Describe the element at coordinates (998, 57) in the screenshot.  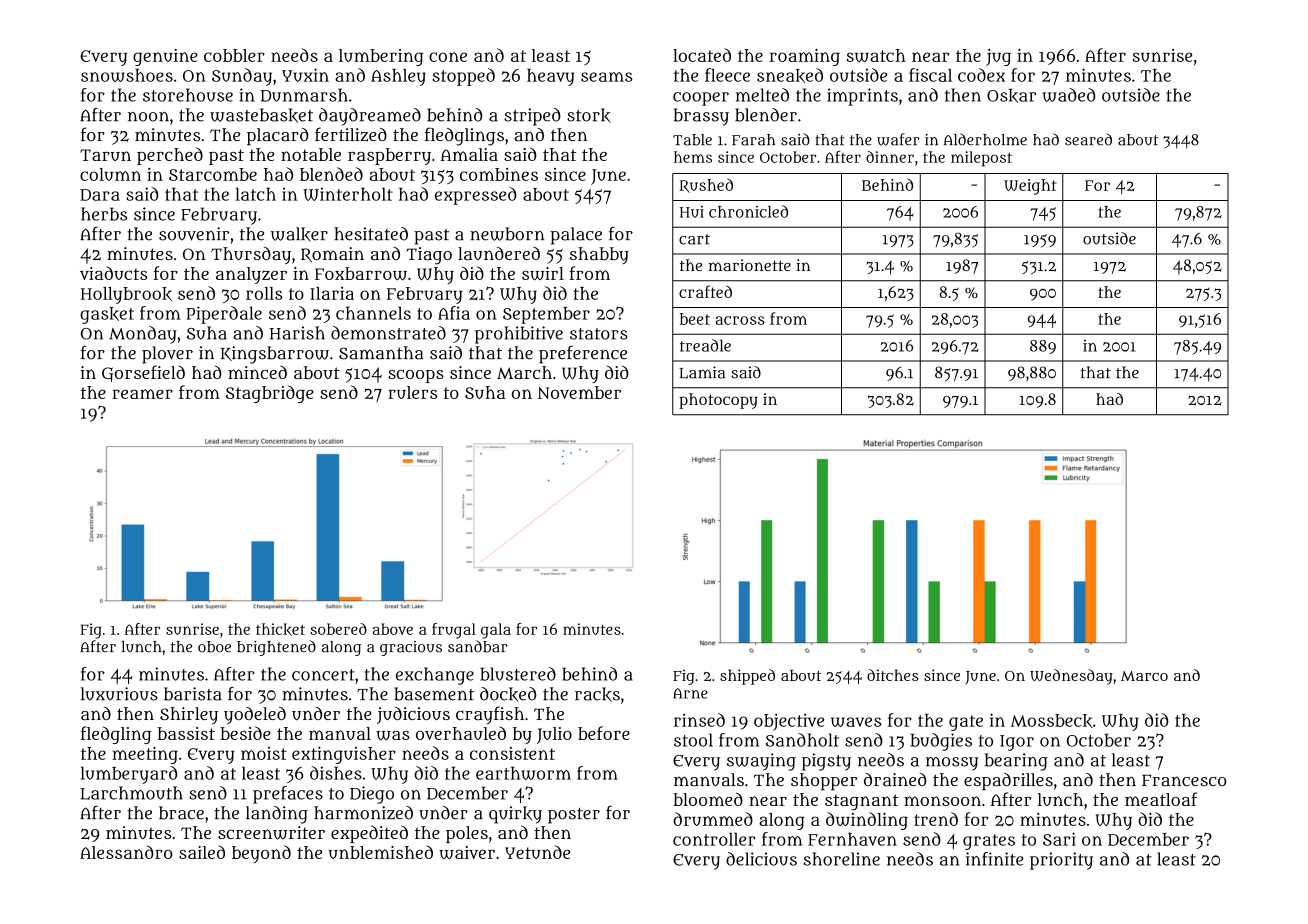
I see `jug` at that location.
